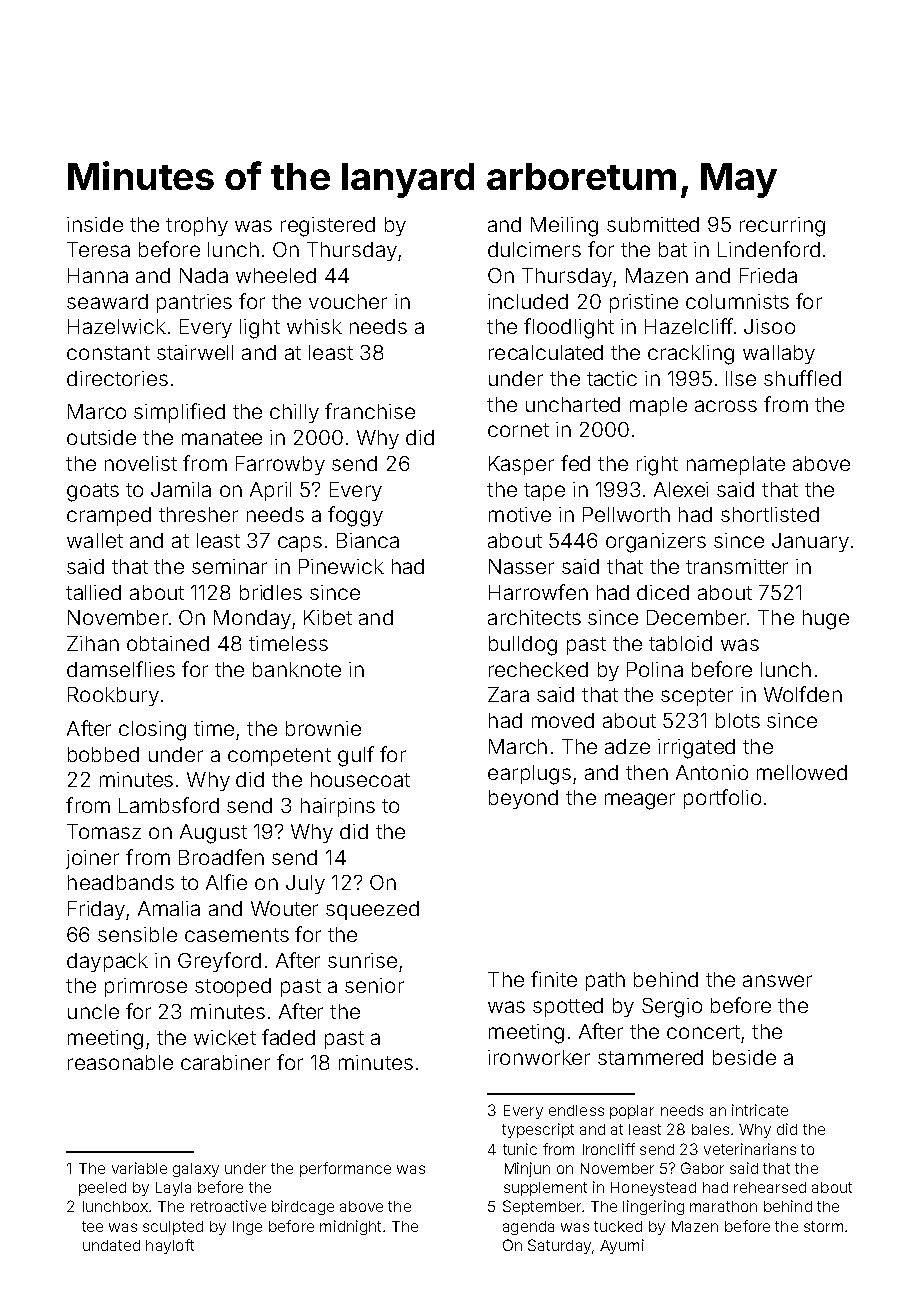 This screenshot has width=924, height=1311. I want to click on earplugs, so click(529, 775).
